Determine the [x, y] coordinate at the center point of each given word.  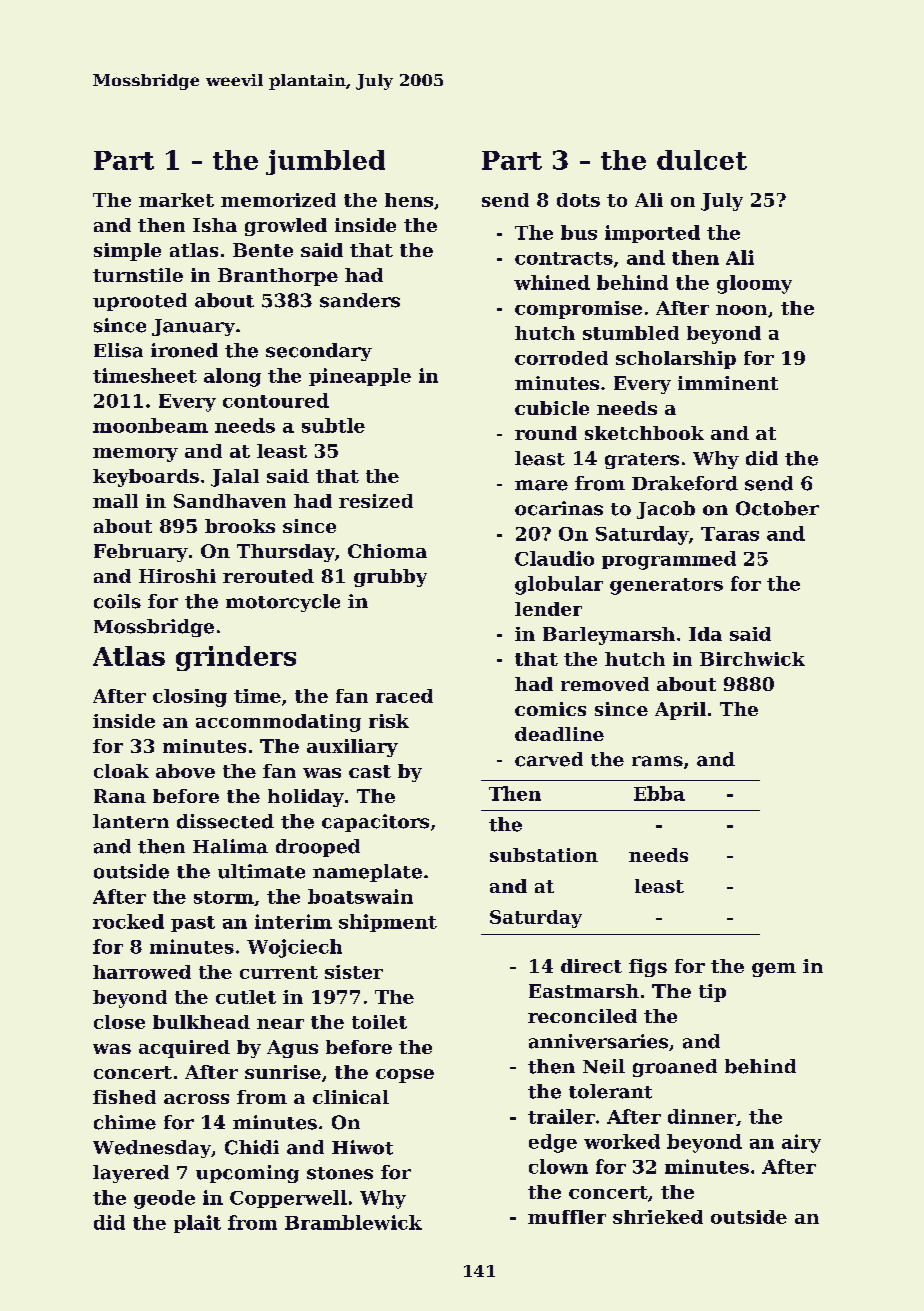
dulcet [702, 160]
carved [549, 759]
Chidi [252, 1147]
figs [648, 968]
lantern [131, 821]
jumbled [325, 162]
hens [409, 200]
